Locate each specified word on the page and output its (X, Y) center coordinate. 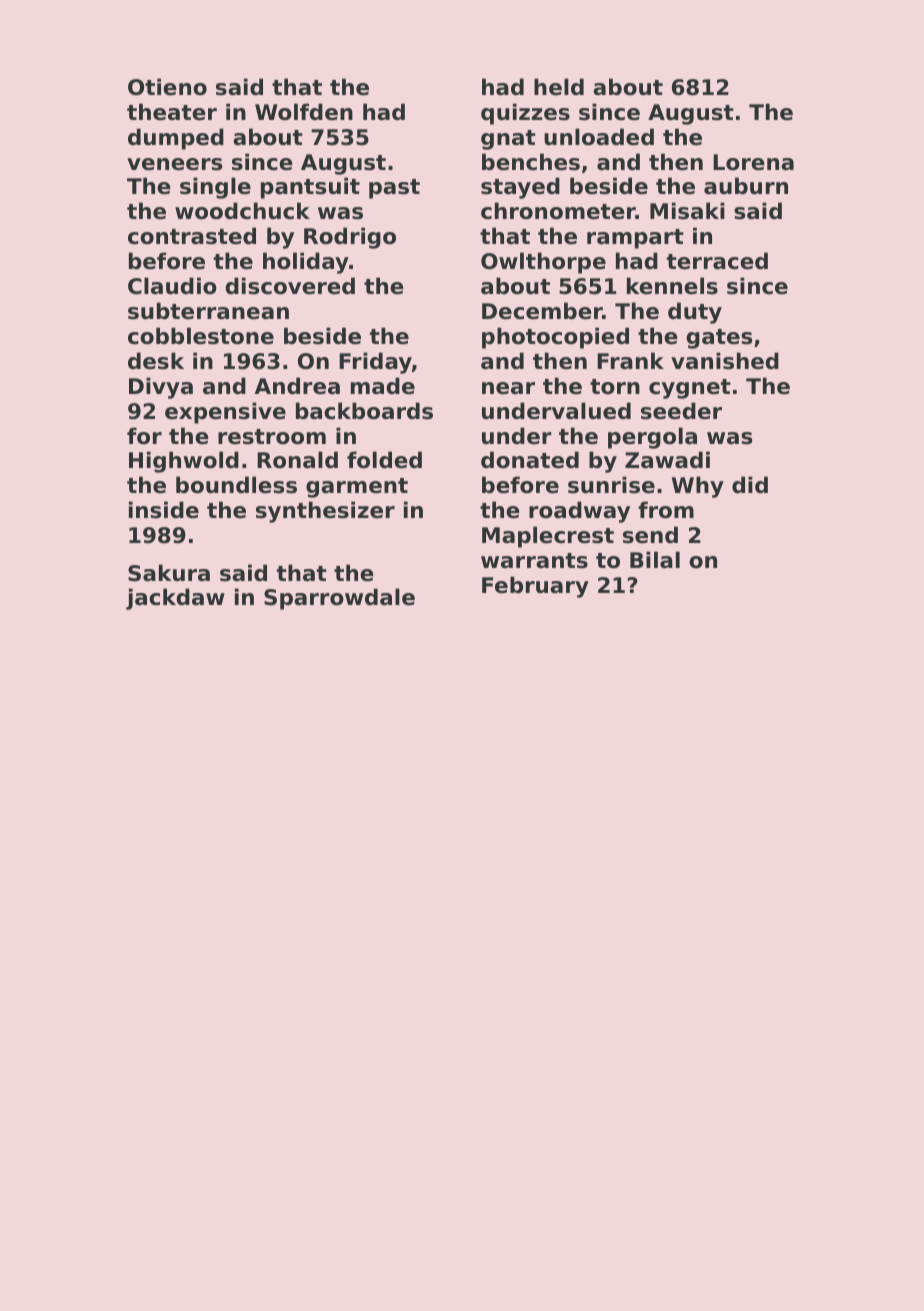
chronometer (558, 211)
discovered (290, 286)
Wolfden (304, 112)
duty (695, 313)
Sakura (169, 573)
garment (357, 488)
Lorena (753, 162)
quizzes (525, 114)
